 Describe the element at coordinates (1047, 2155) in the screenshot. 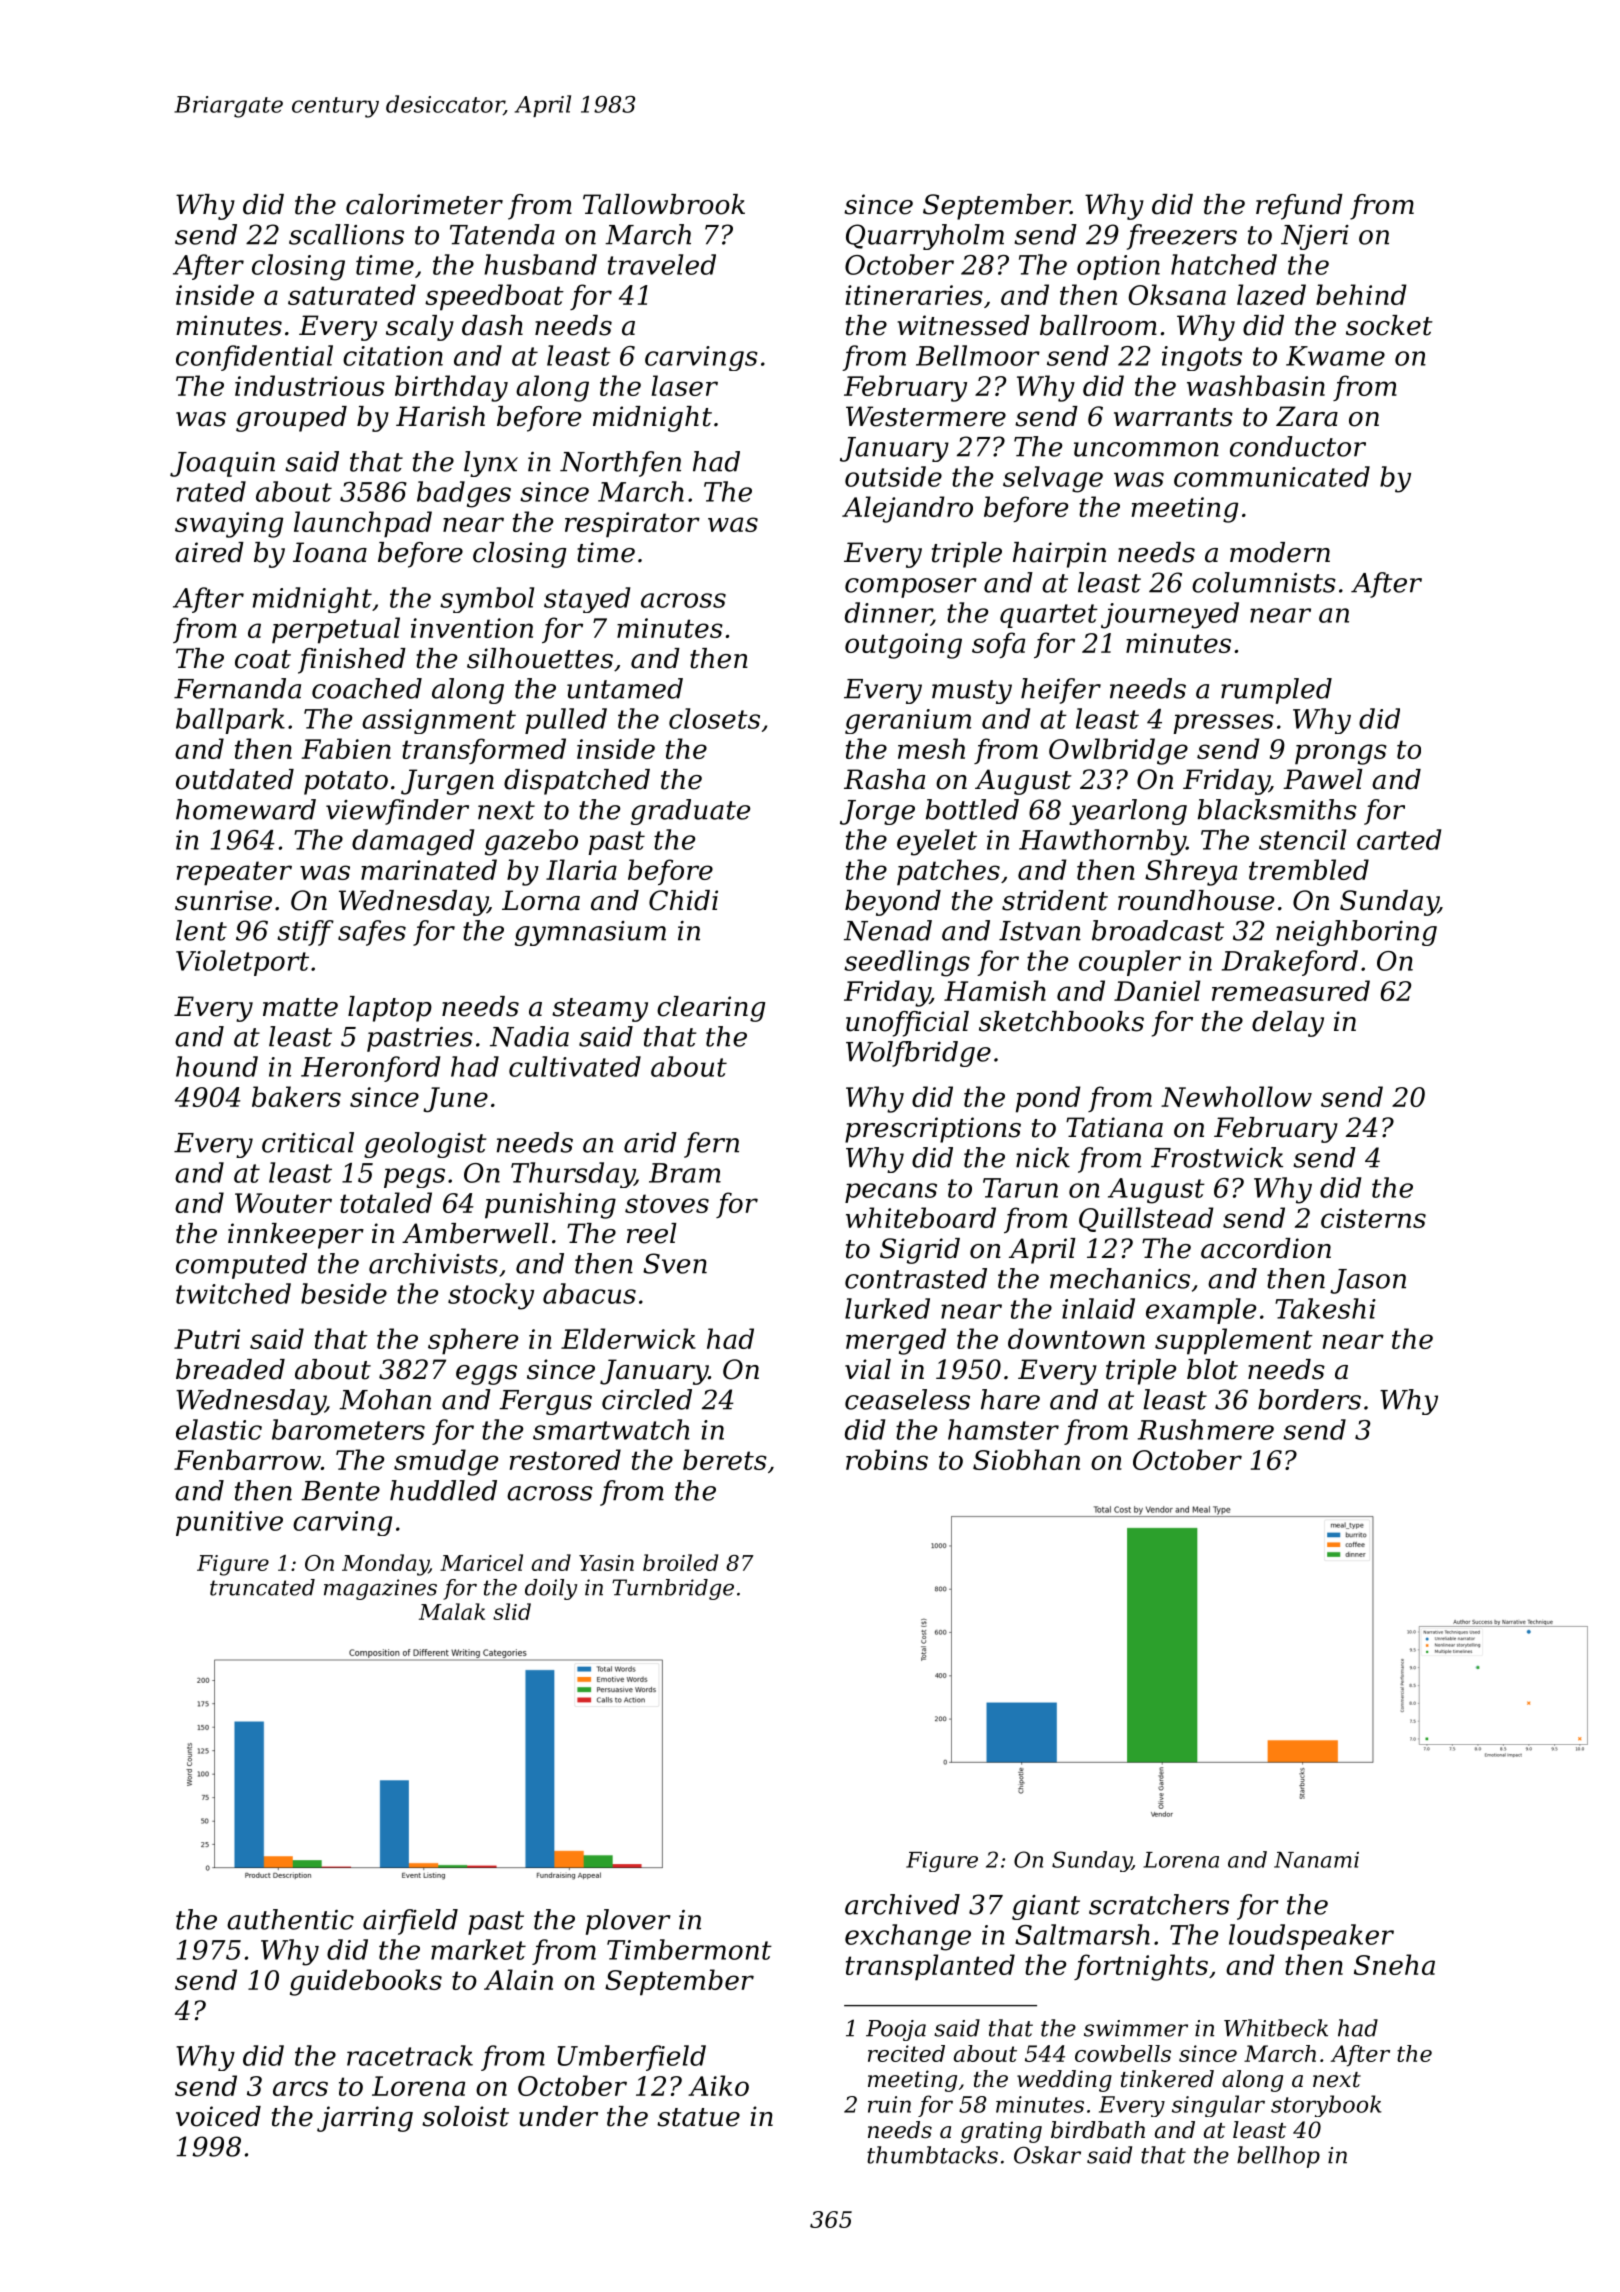

I see `Oskar` at that location.
